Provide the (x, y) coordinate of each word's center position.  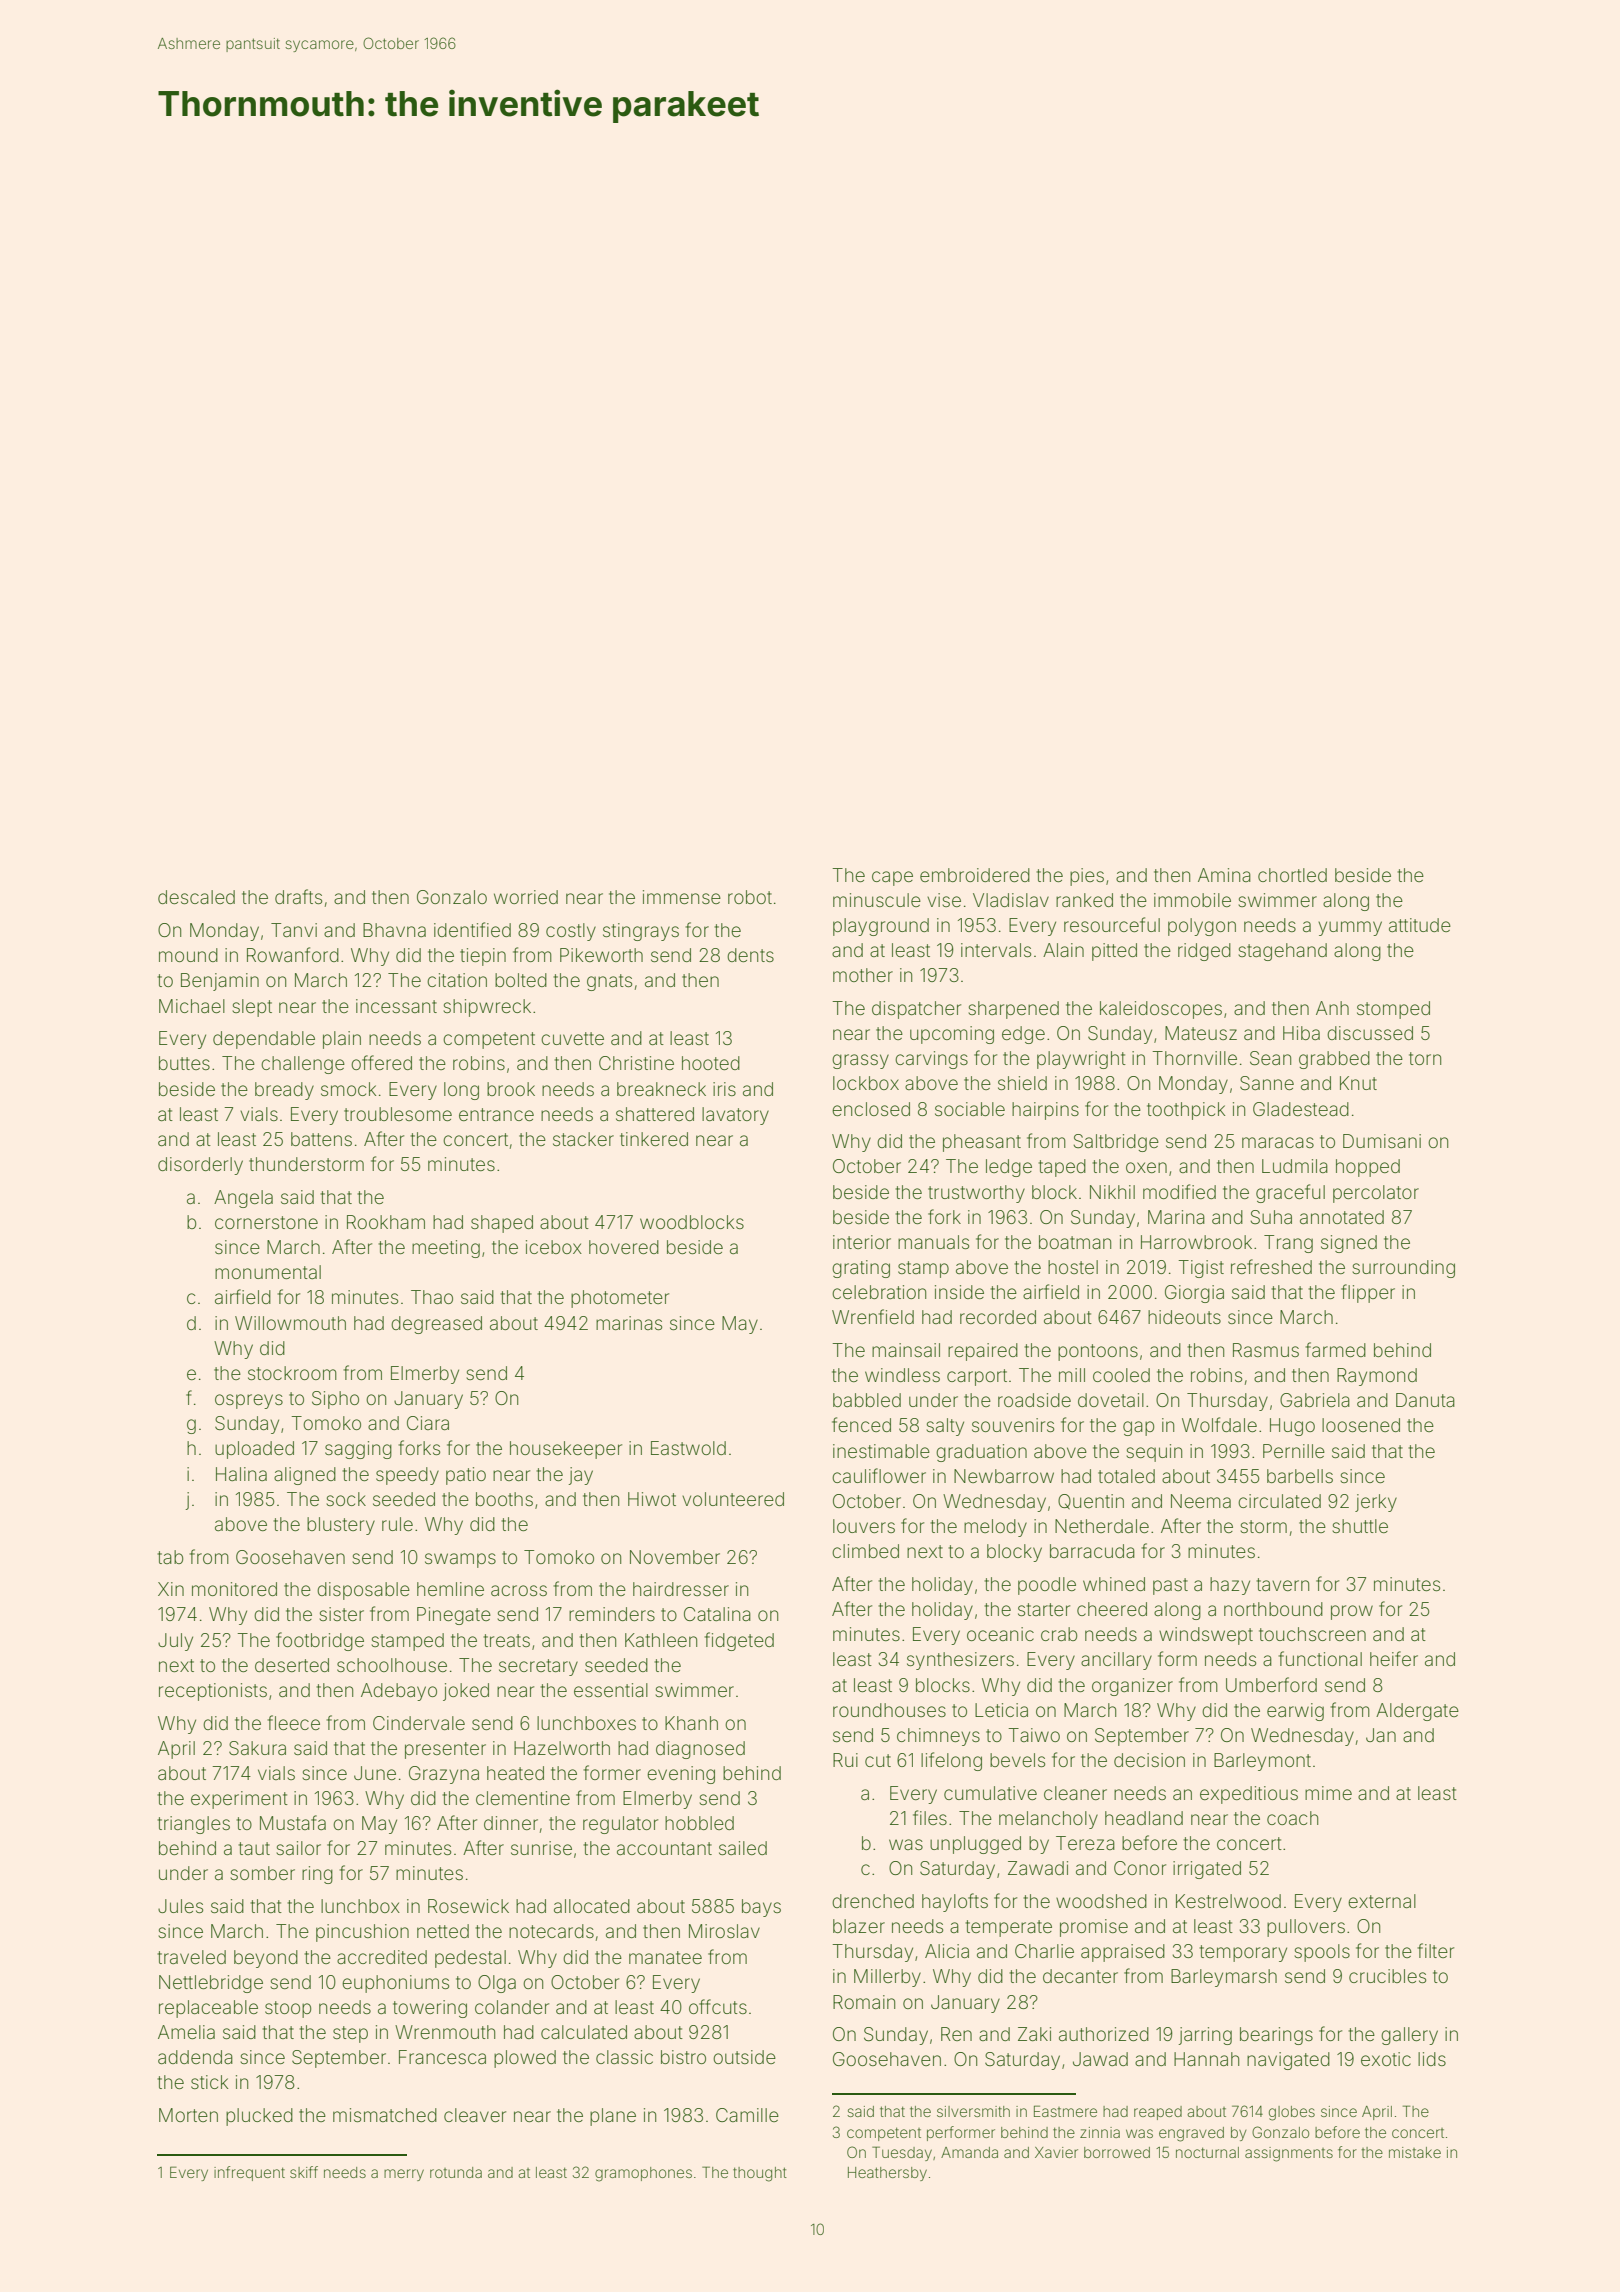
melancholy (1048, 1820)
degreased (436, 1325)
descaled (196, 897)
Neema (1201, 1501)
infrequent (249, 2173)
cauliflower (879, 1475)
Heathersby (887, 2174)
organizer (1132, 1687)
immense (682, 897)
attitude (1420, 925)
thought (760, 2174)
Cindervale (419, 1723)
